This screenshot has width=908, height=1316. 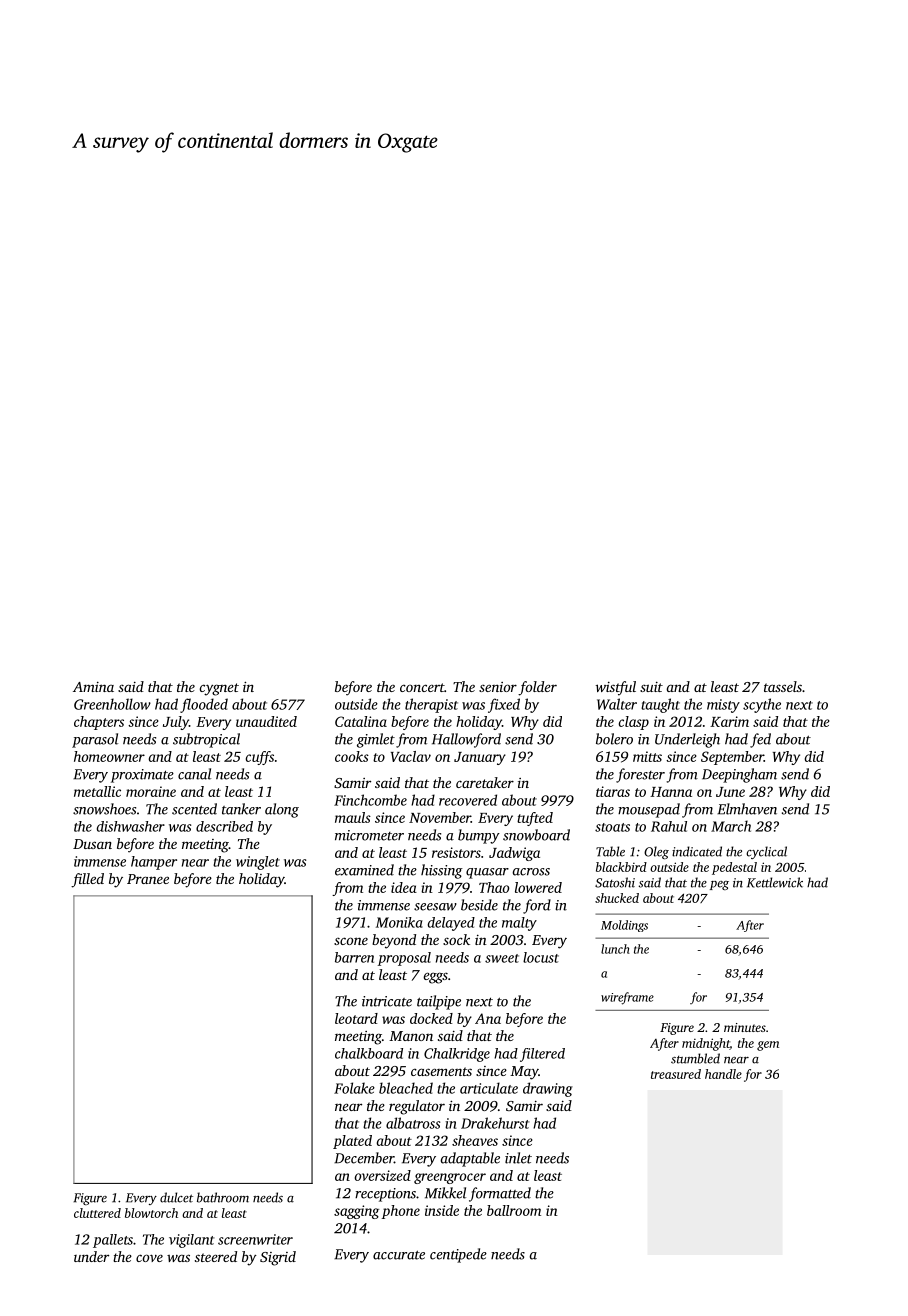 I want to click on steered, so click(x=216, y=1256).
